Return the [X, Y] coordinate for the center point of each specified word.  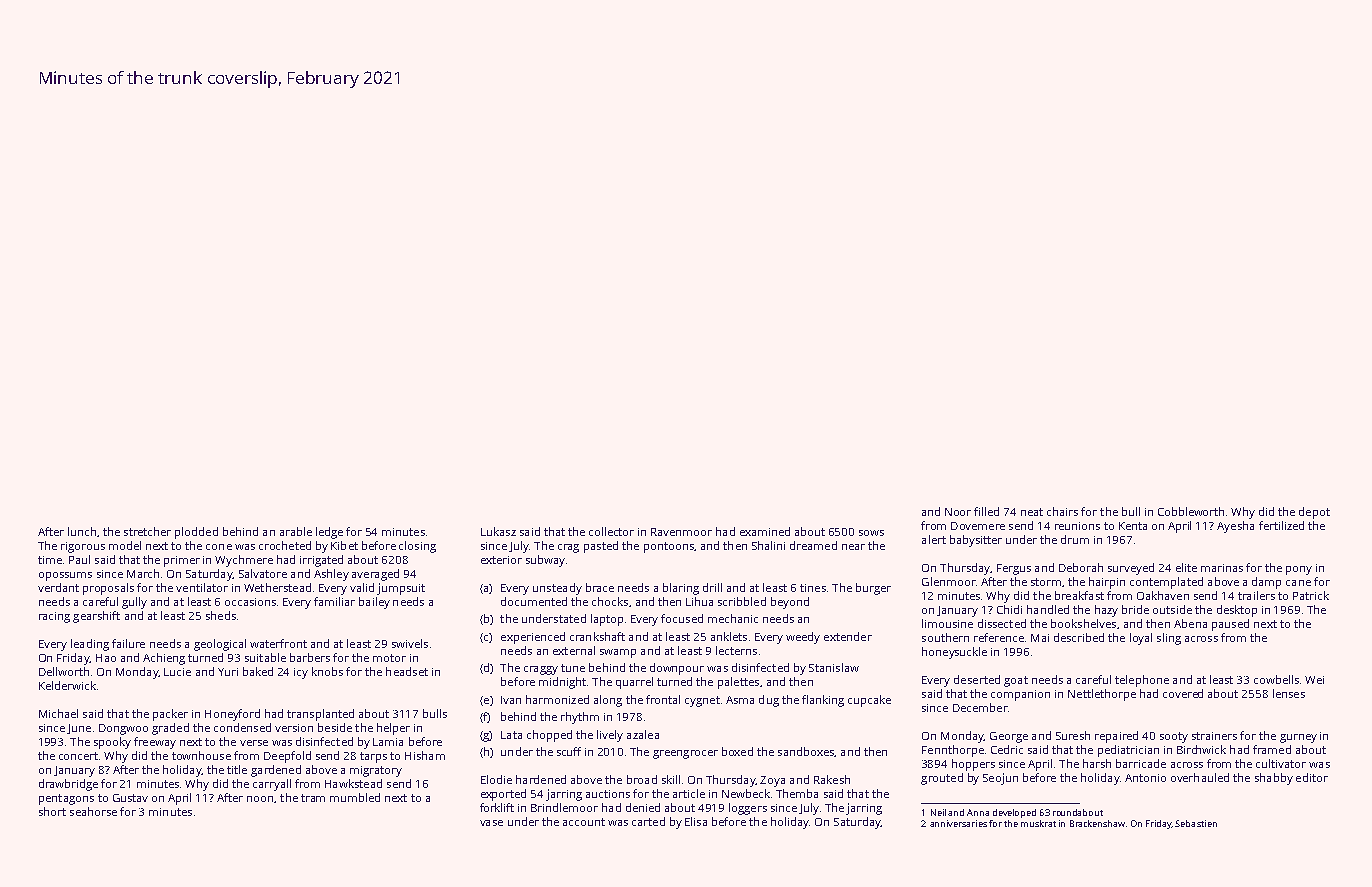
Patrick [1311, 595]
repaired [1116, 737]
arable [296, 531]
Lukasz [498, 531]
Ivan [511, 700]
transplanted [320, 715]
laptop [607, 620]
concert [78, 756]
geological [220, 645]
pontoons [669, 547]
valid [362, 587]
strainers [1214, 736]
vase [491, 823]
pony [1299, 570]
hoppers [973, 765]
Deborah [1081, 567]
